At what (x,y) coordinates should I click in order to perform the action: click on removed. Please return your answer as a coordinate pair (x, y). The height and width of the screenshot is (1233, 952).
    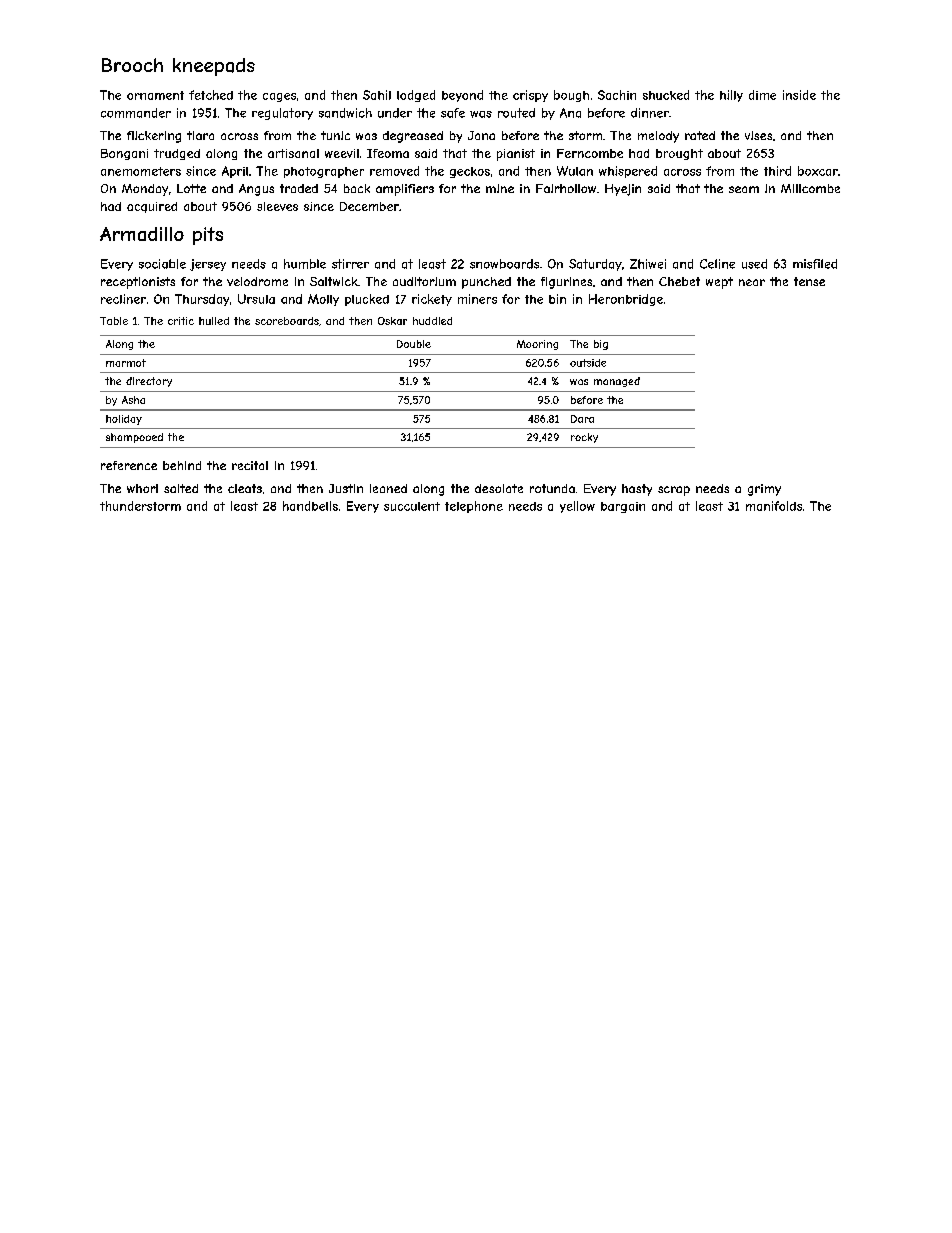
    Looking at the image, I should click on (394, 171).
